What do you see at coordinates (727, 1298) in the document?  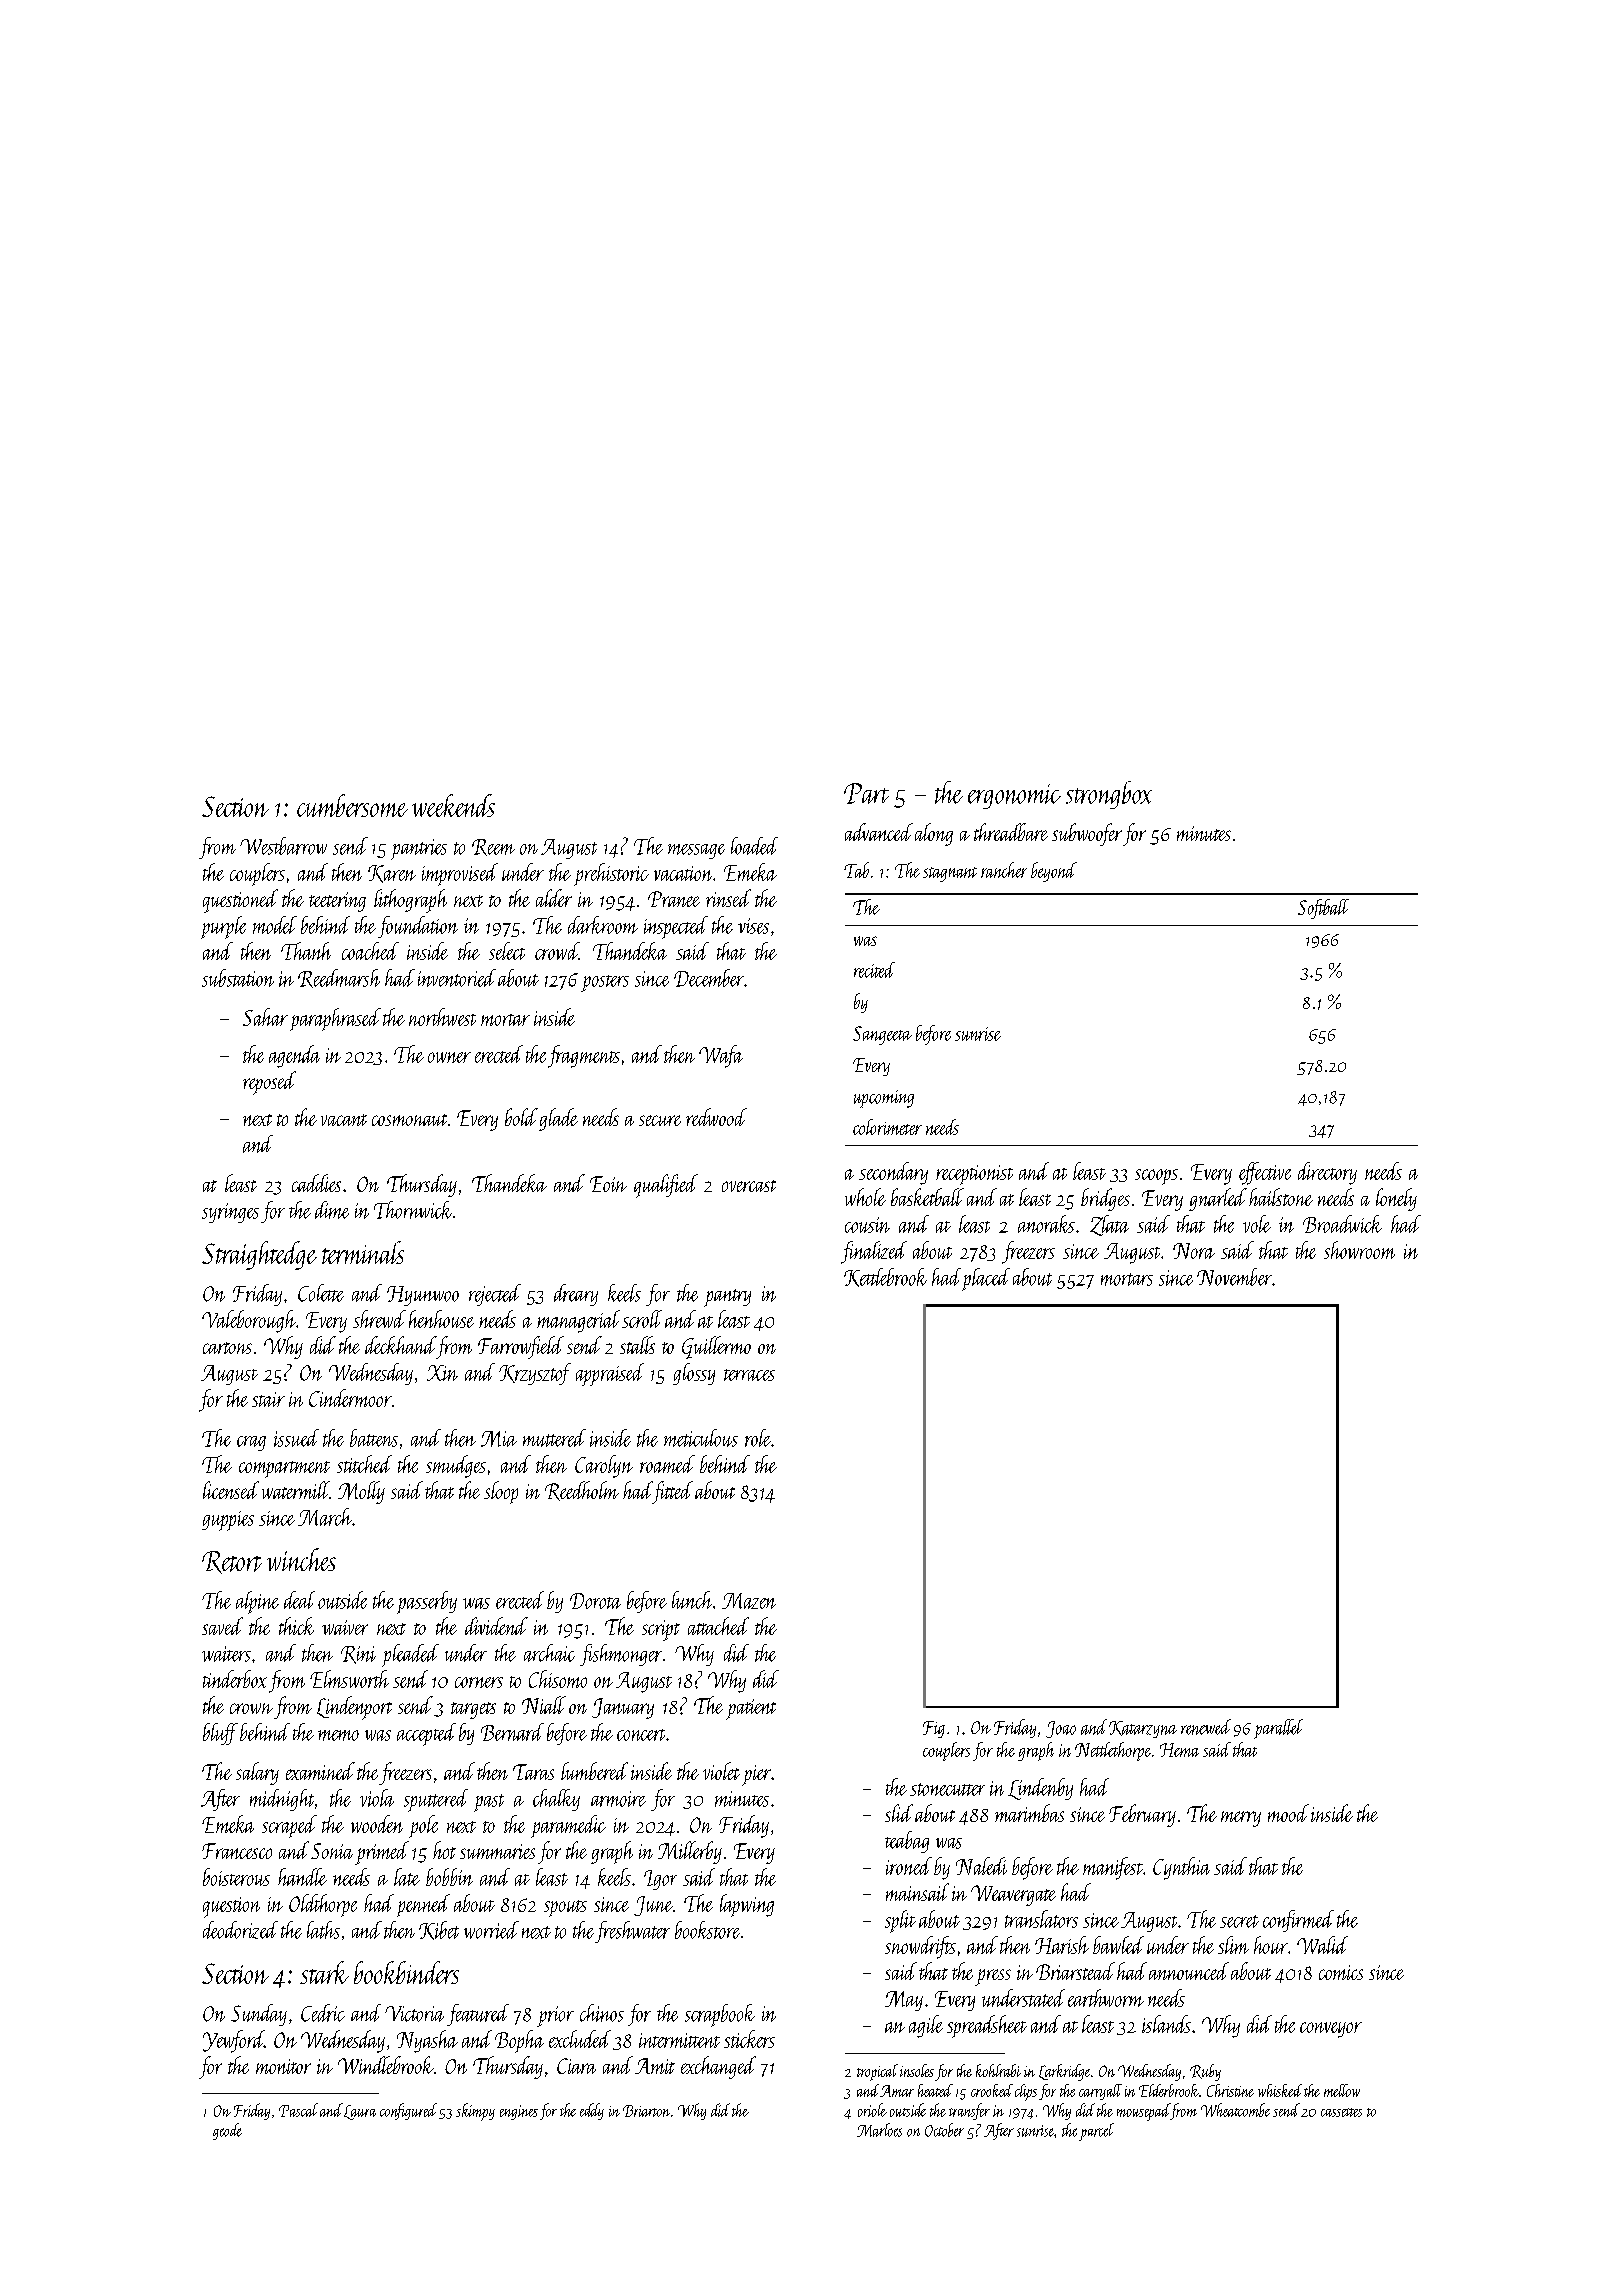 I see `pantry` at bounding box center [727, 1298].
